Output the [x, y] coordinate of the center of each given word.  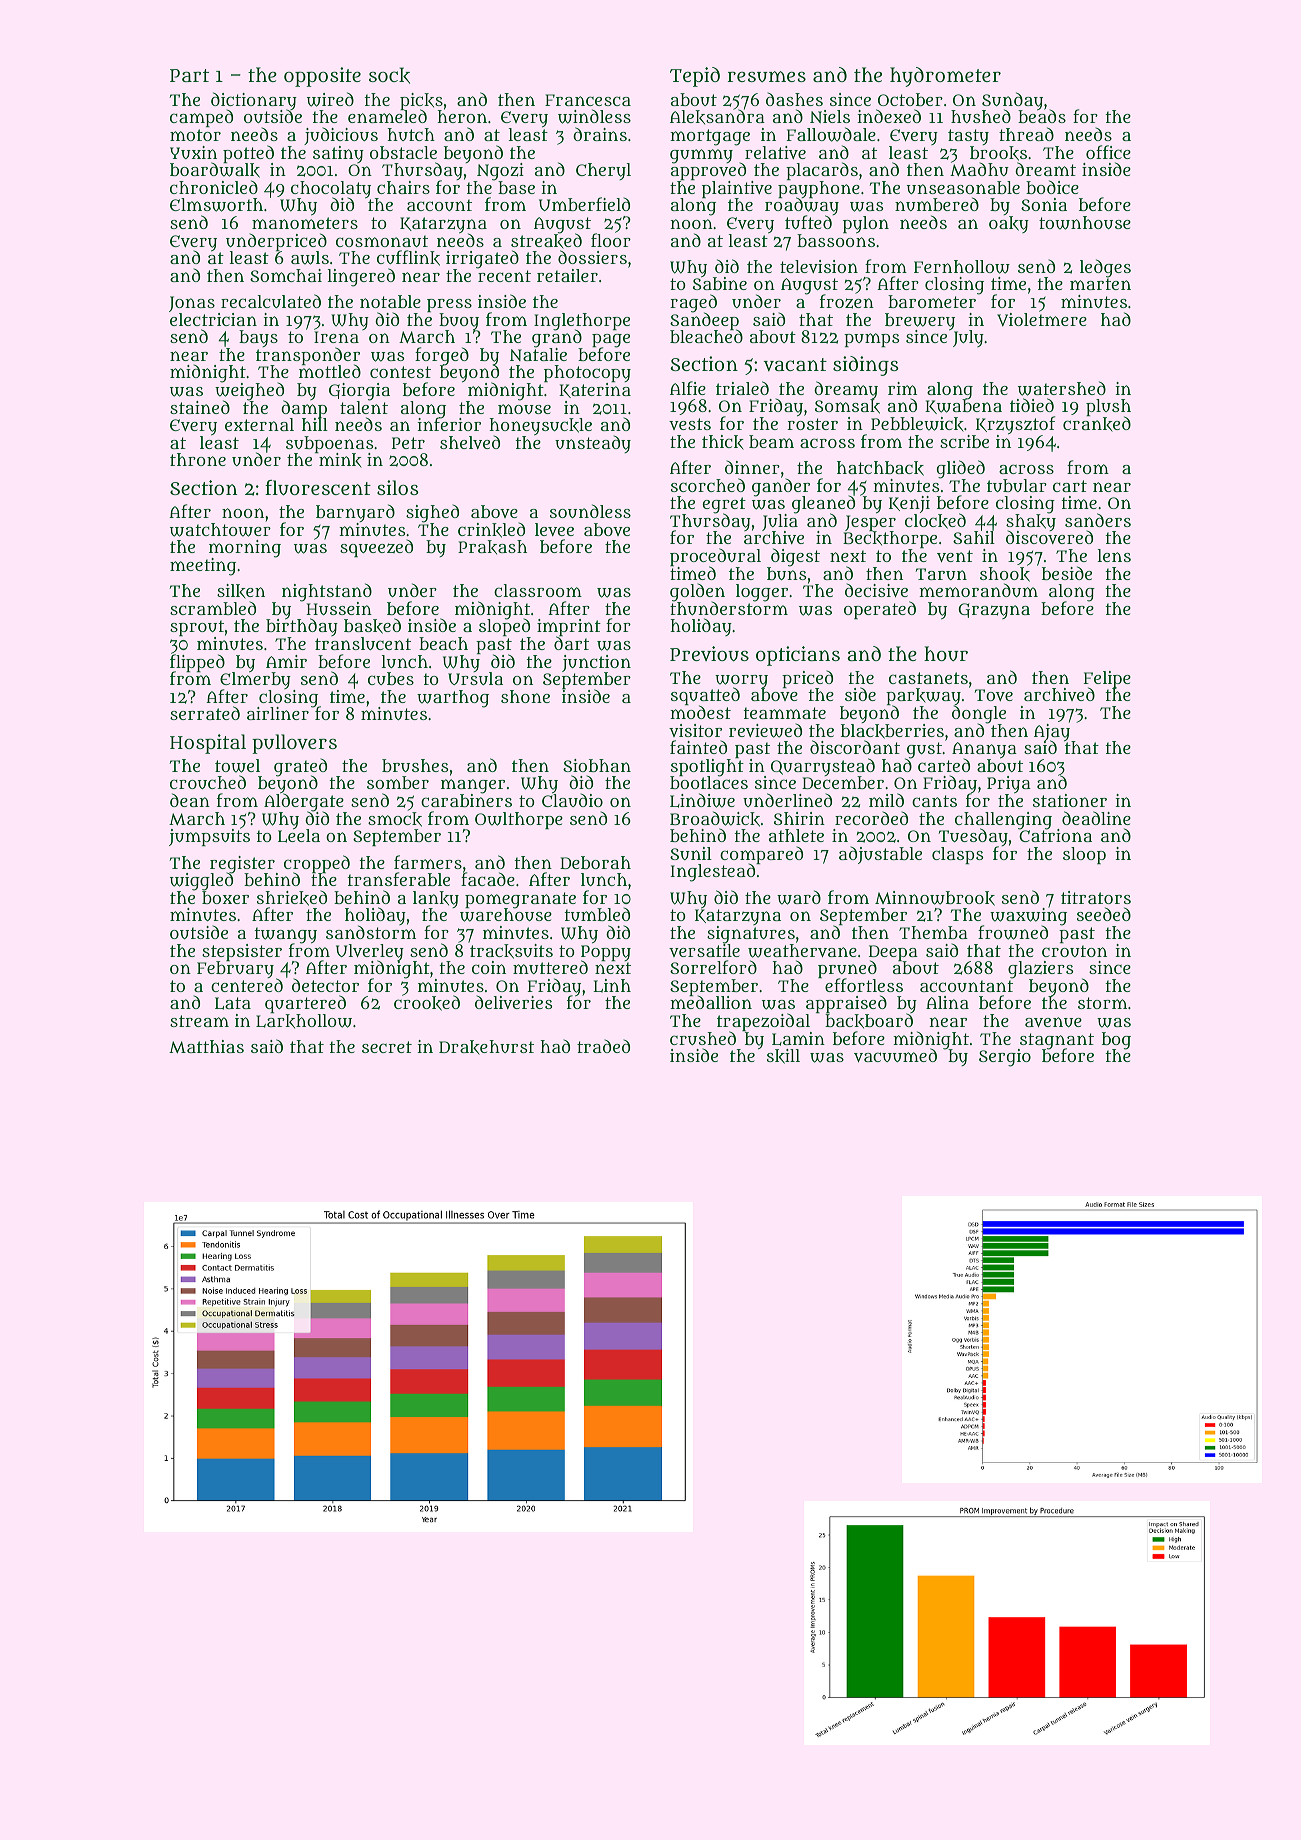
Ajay [1052, 732]
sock [389, 75]
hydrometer [945, 77]
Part [189, 75]
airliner [278, 714]
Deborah [595, 862]
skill [783, 1056]
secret [387, 1047]
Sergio [1005, 1058]
